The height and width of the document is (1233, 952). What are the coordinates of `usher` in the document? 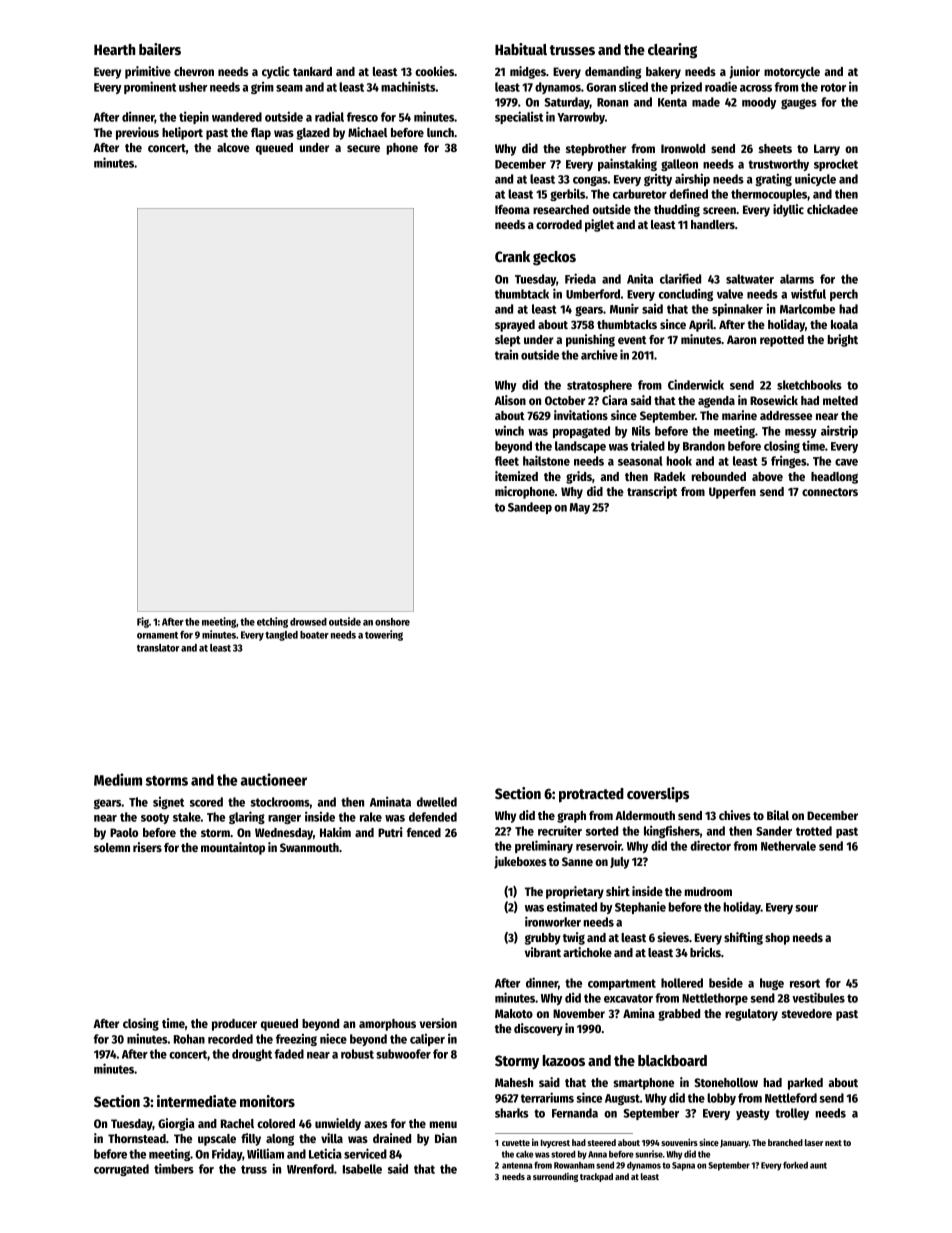 It's located at (193, 87).
